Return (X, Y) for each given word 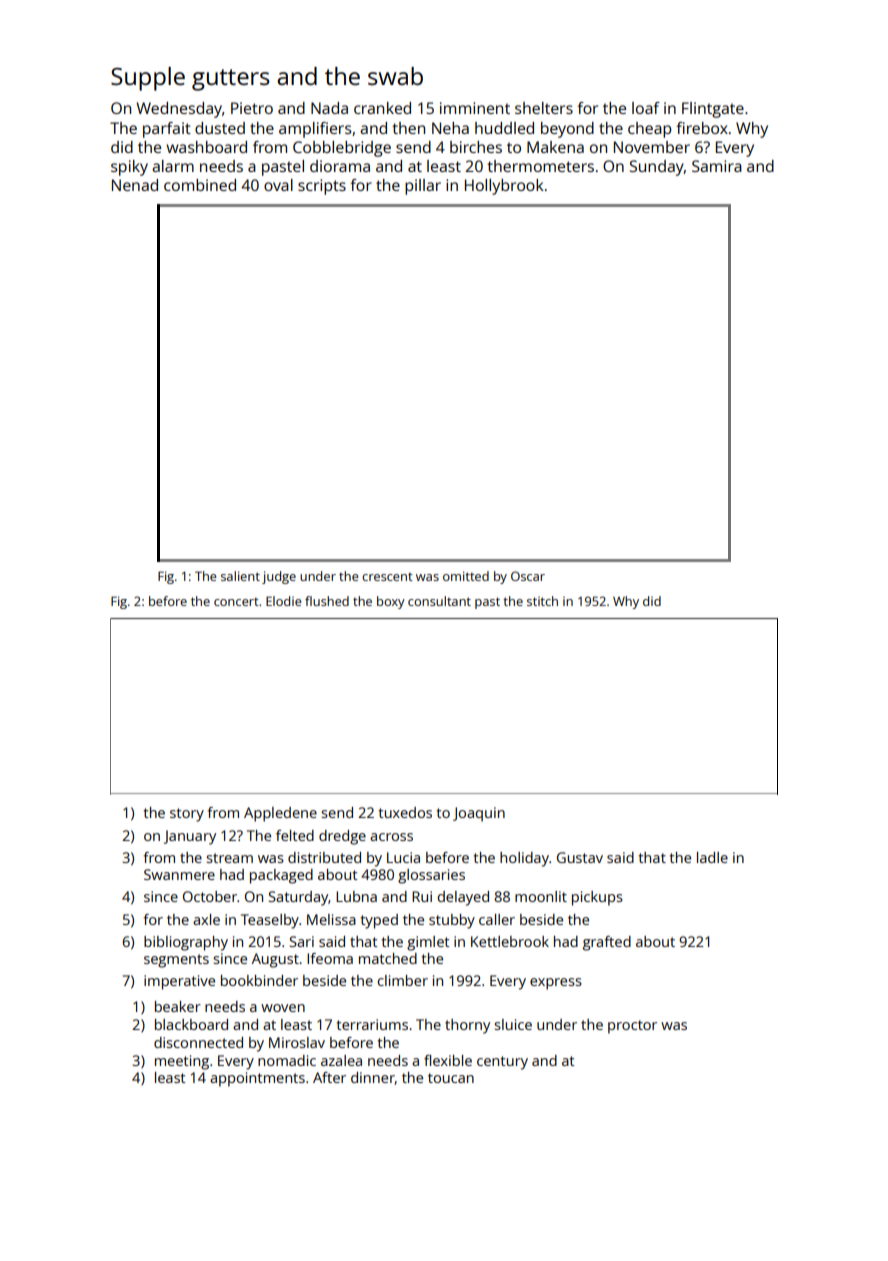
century (502, 1063)
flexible (448, 1060)
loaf (646, 108)
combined (200, 185)
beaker (178, 1006)
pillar (423, 187)
